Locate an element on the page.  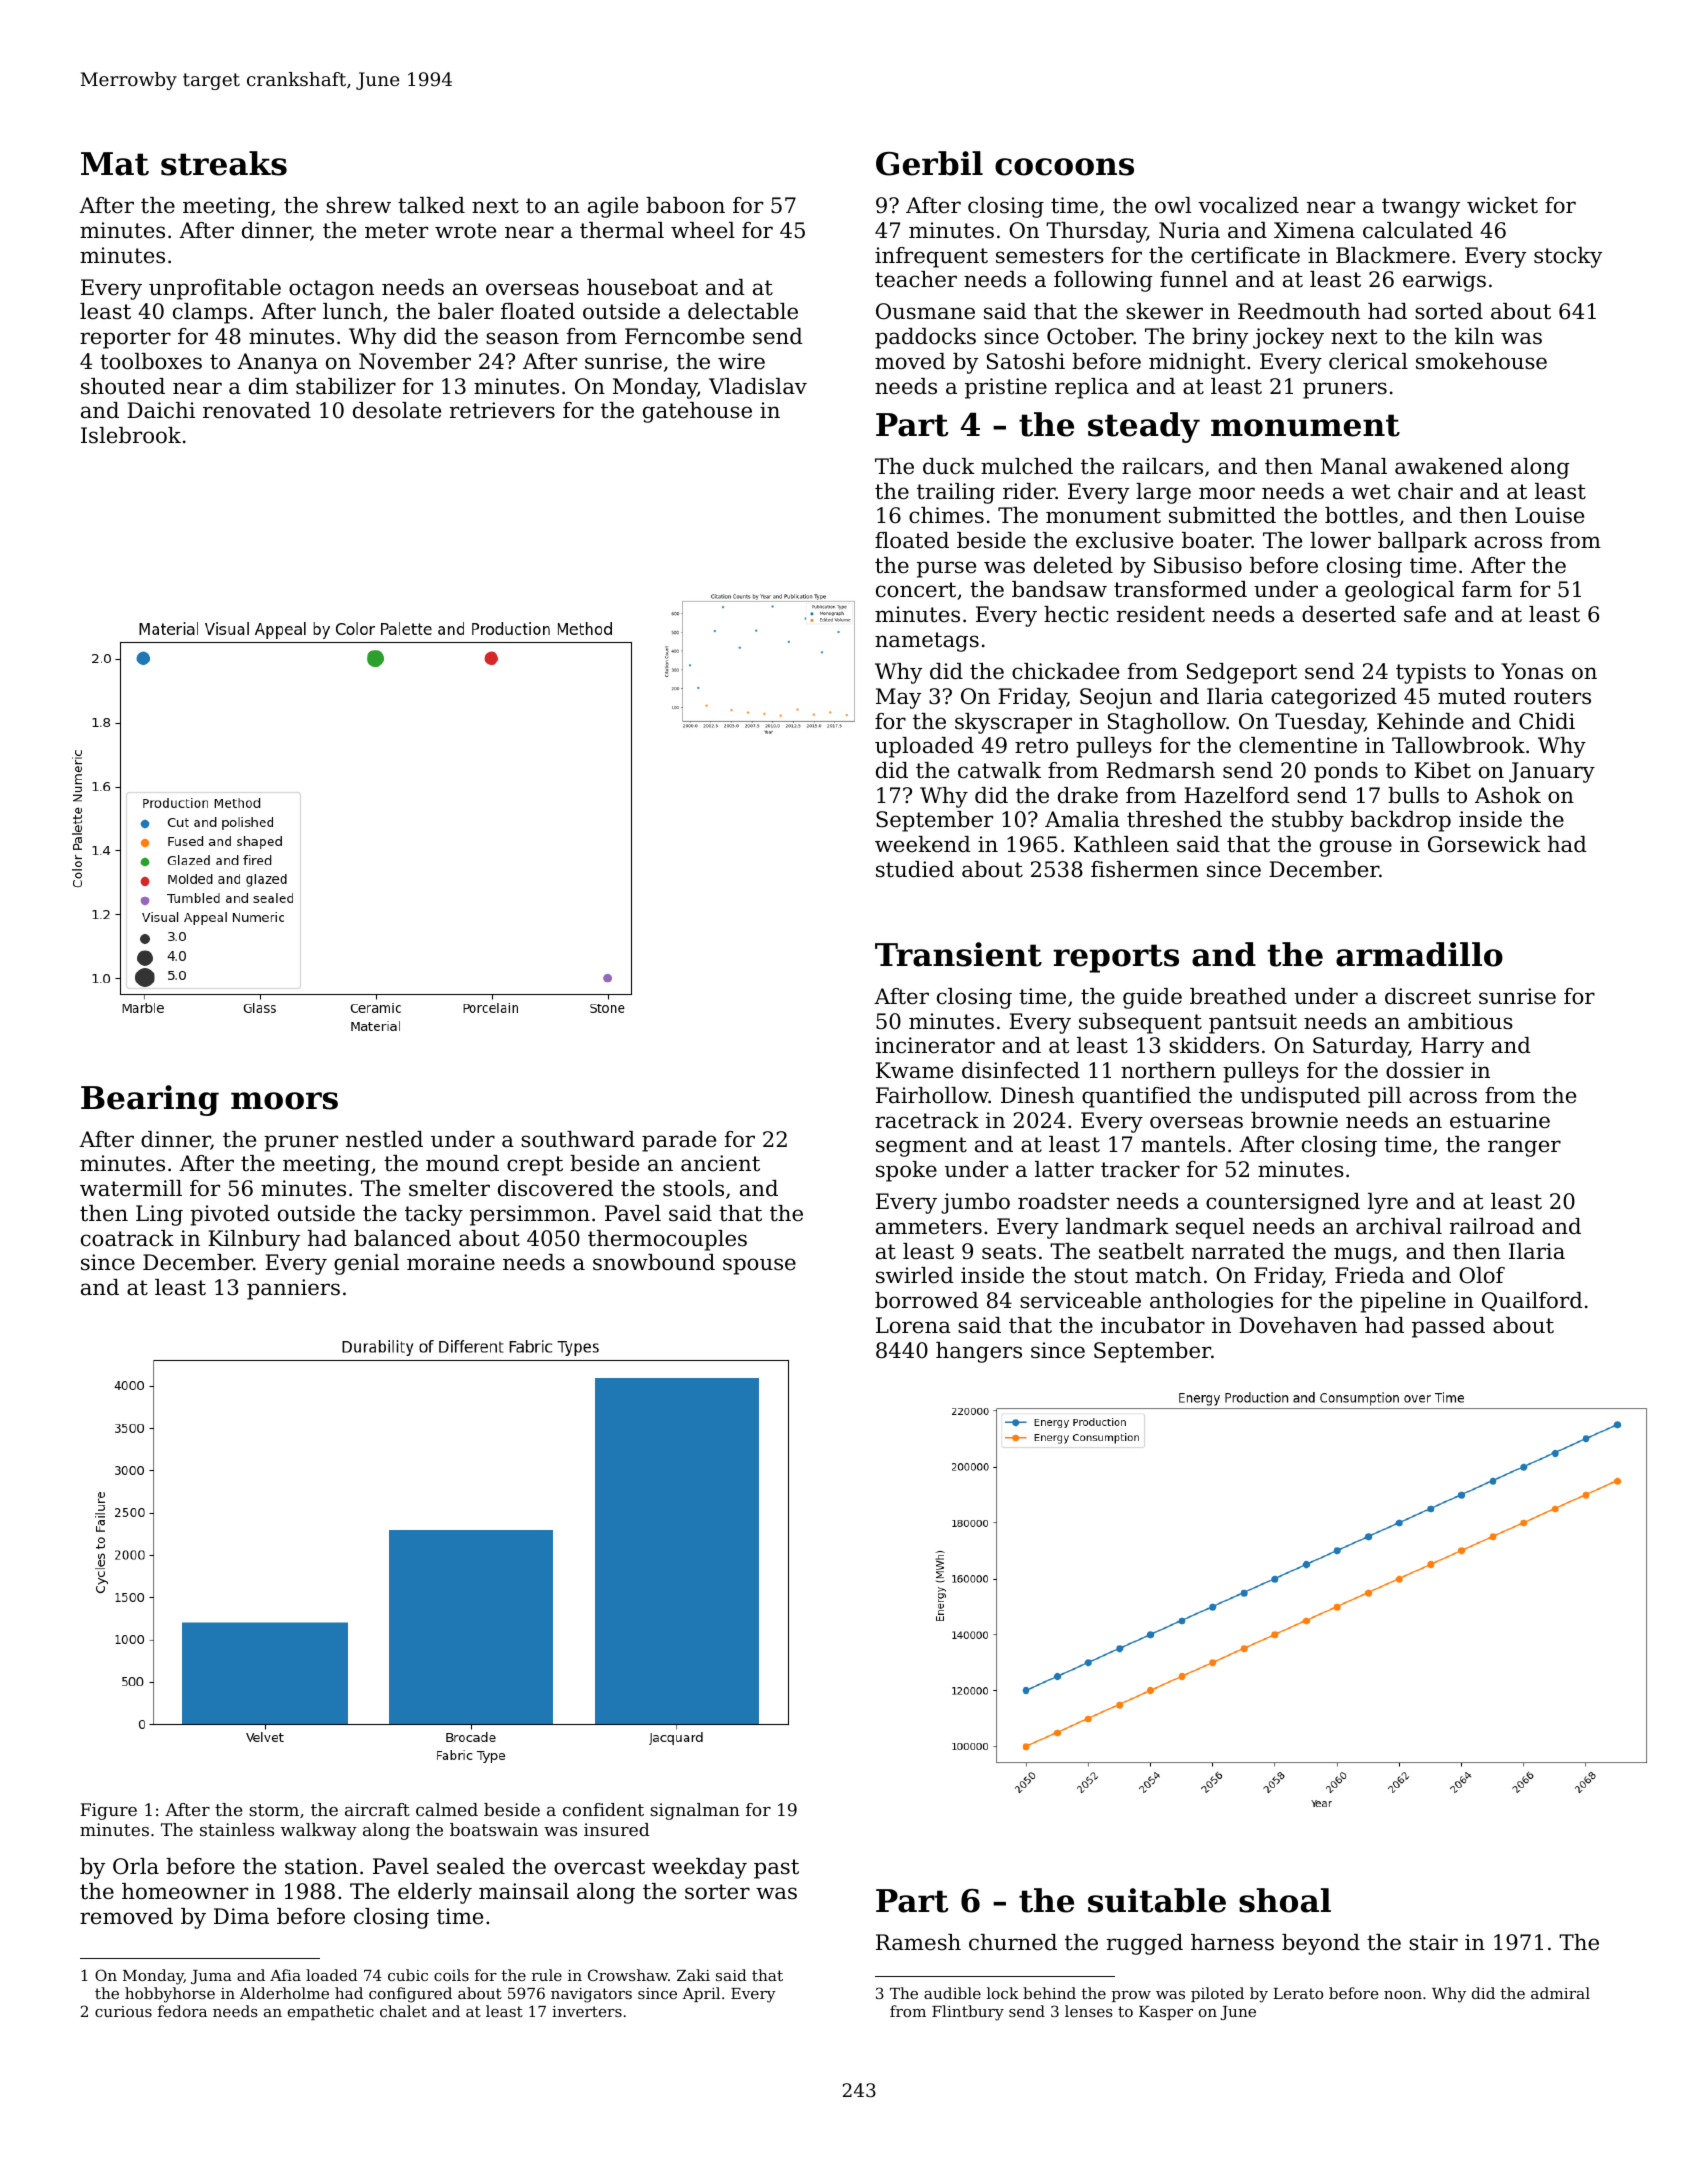
Lerato is located at coordinates (1298, 1993).
